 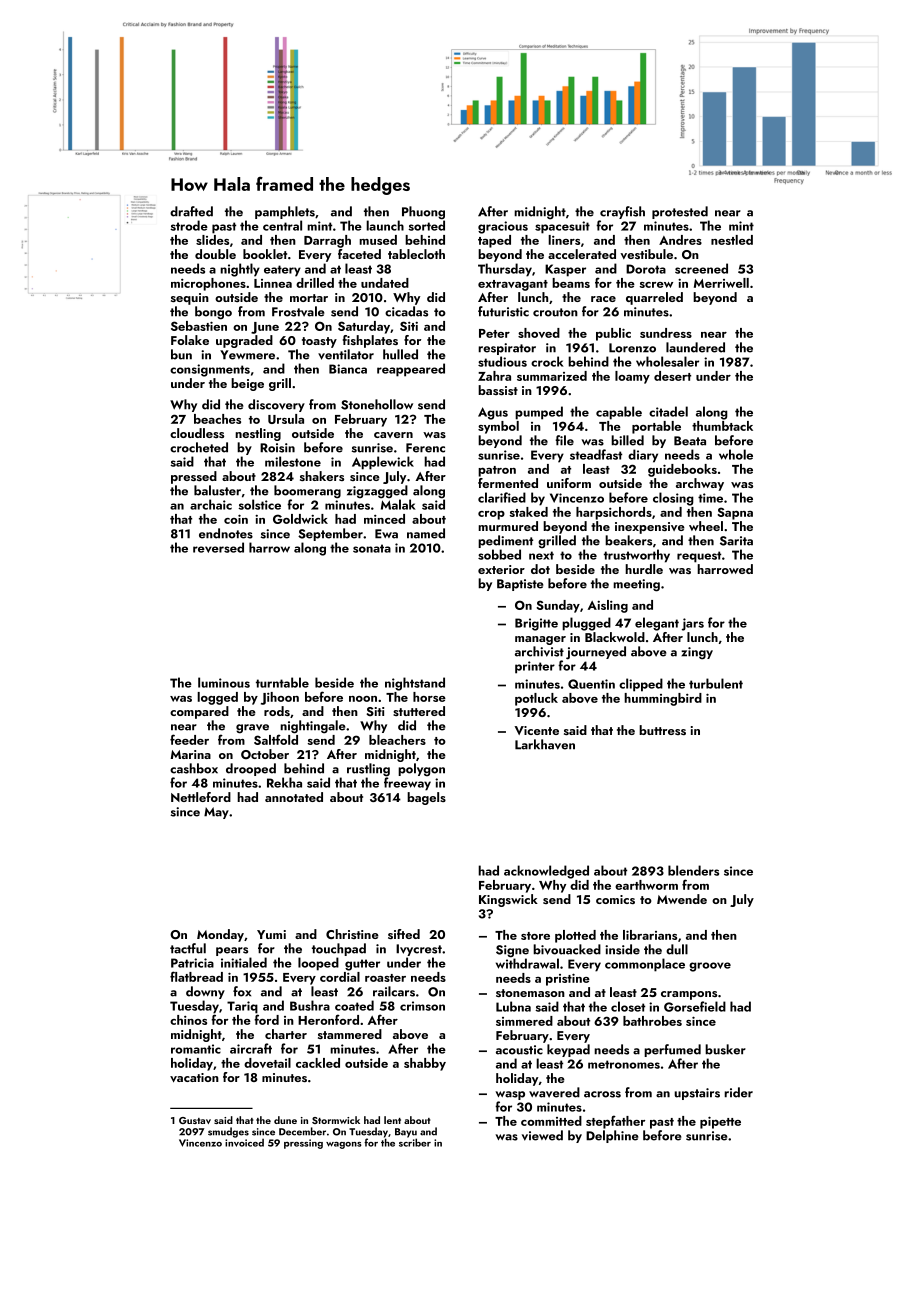 What do you see at coordinates (501, 569) in the screenshot?
I see `exterior` at bounding box center [501, 569].
